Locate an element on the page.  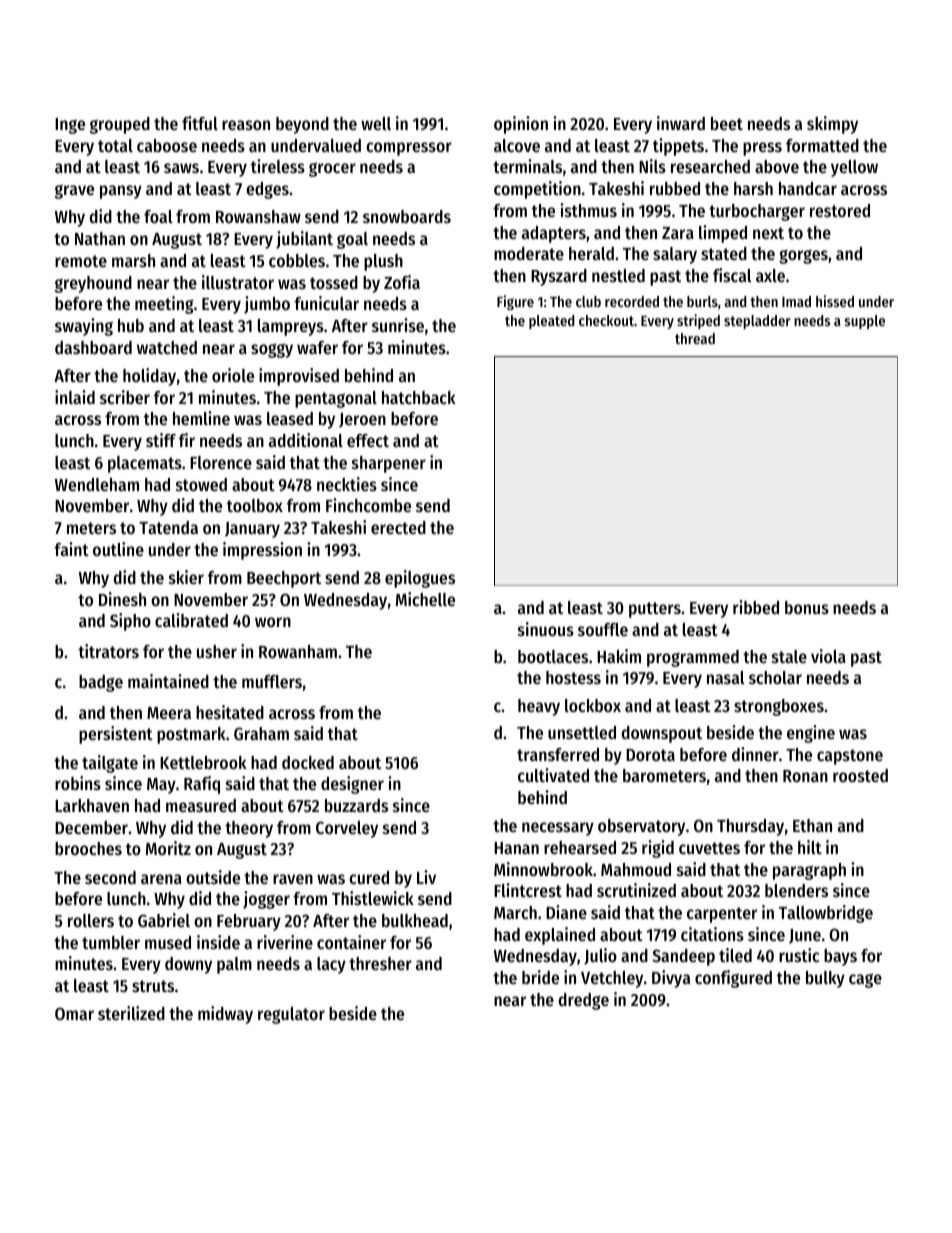
Tatenda is located at coordinates (168, 527).
